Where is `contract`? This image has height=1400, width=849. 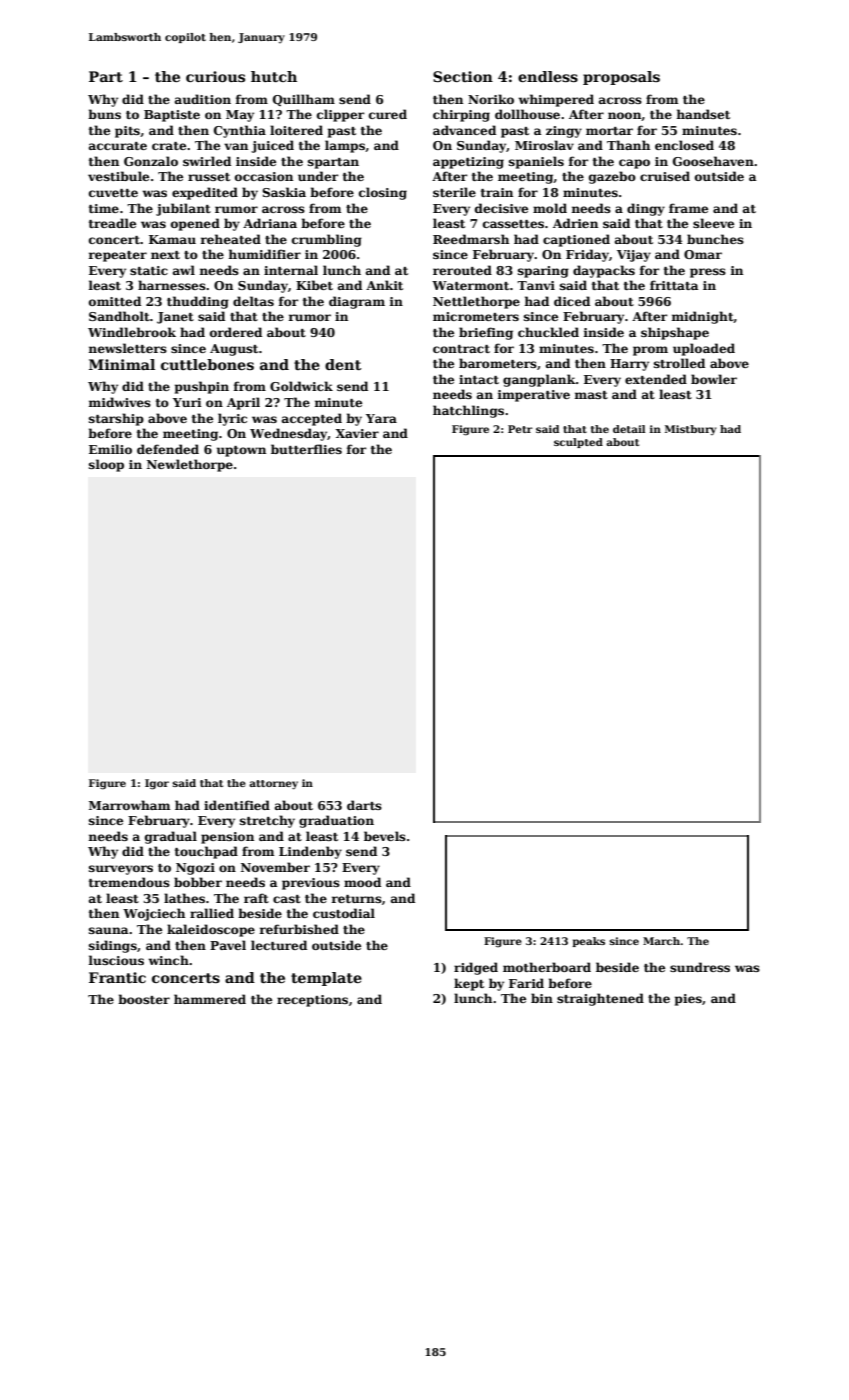 contract is located at coordinates (461, 349).
